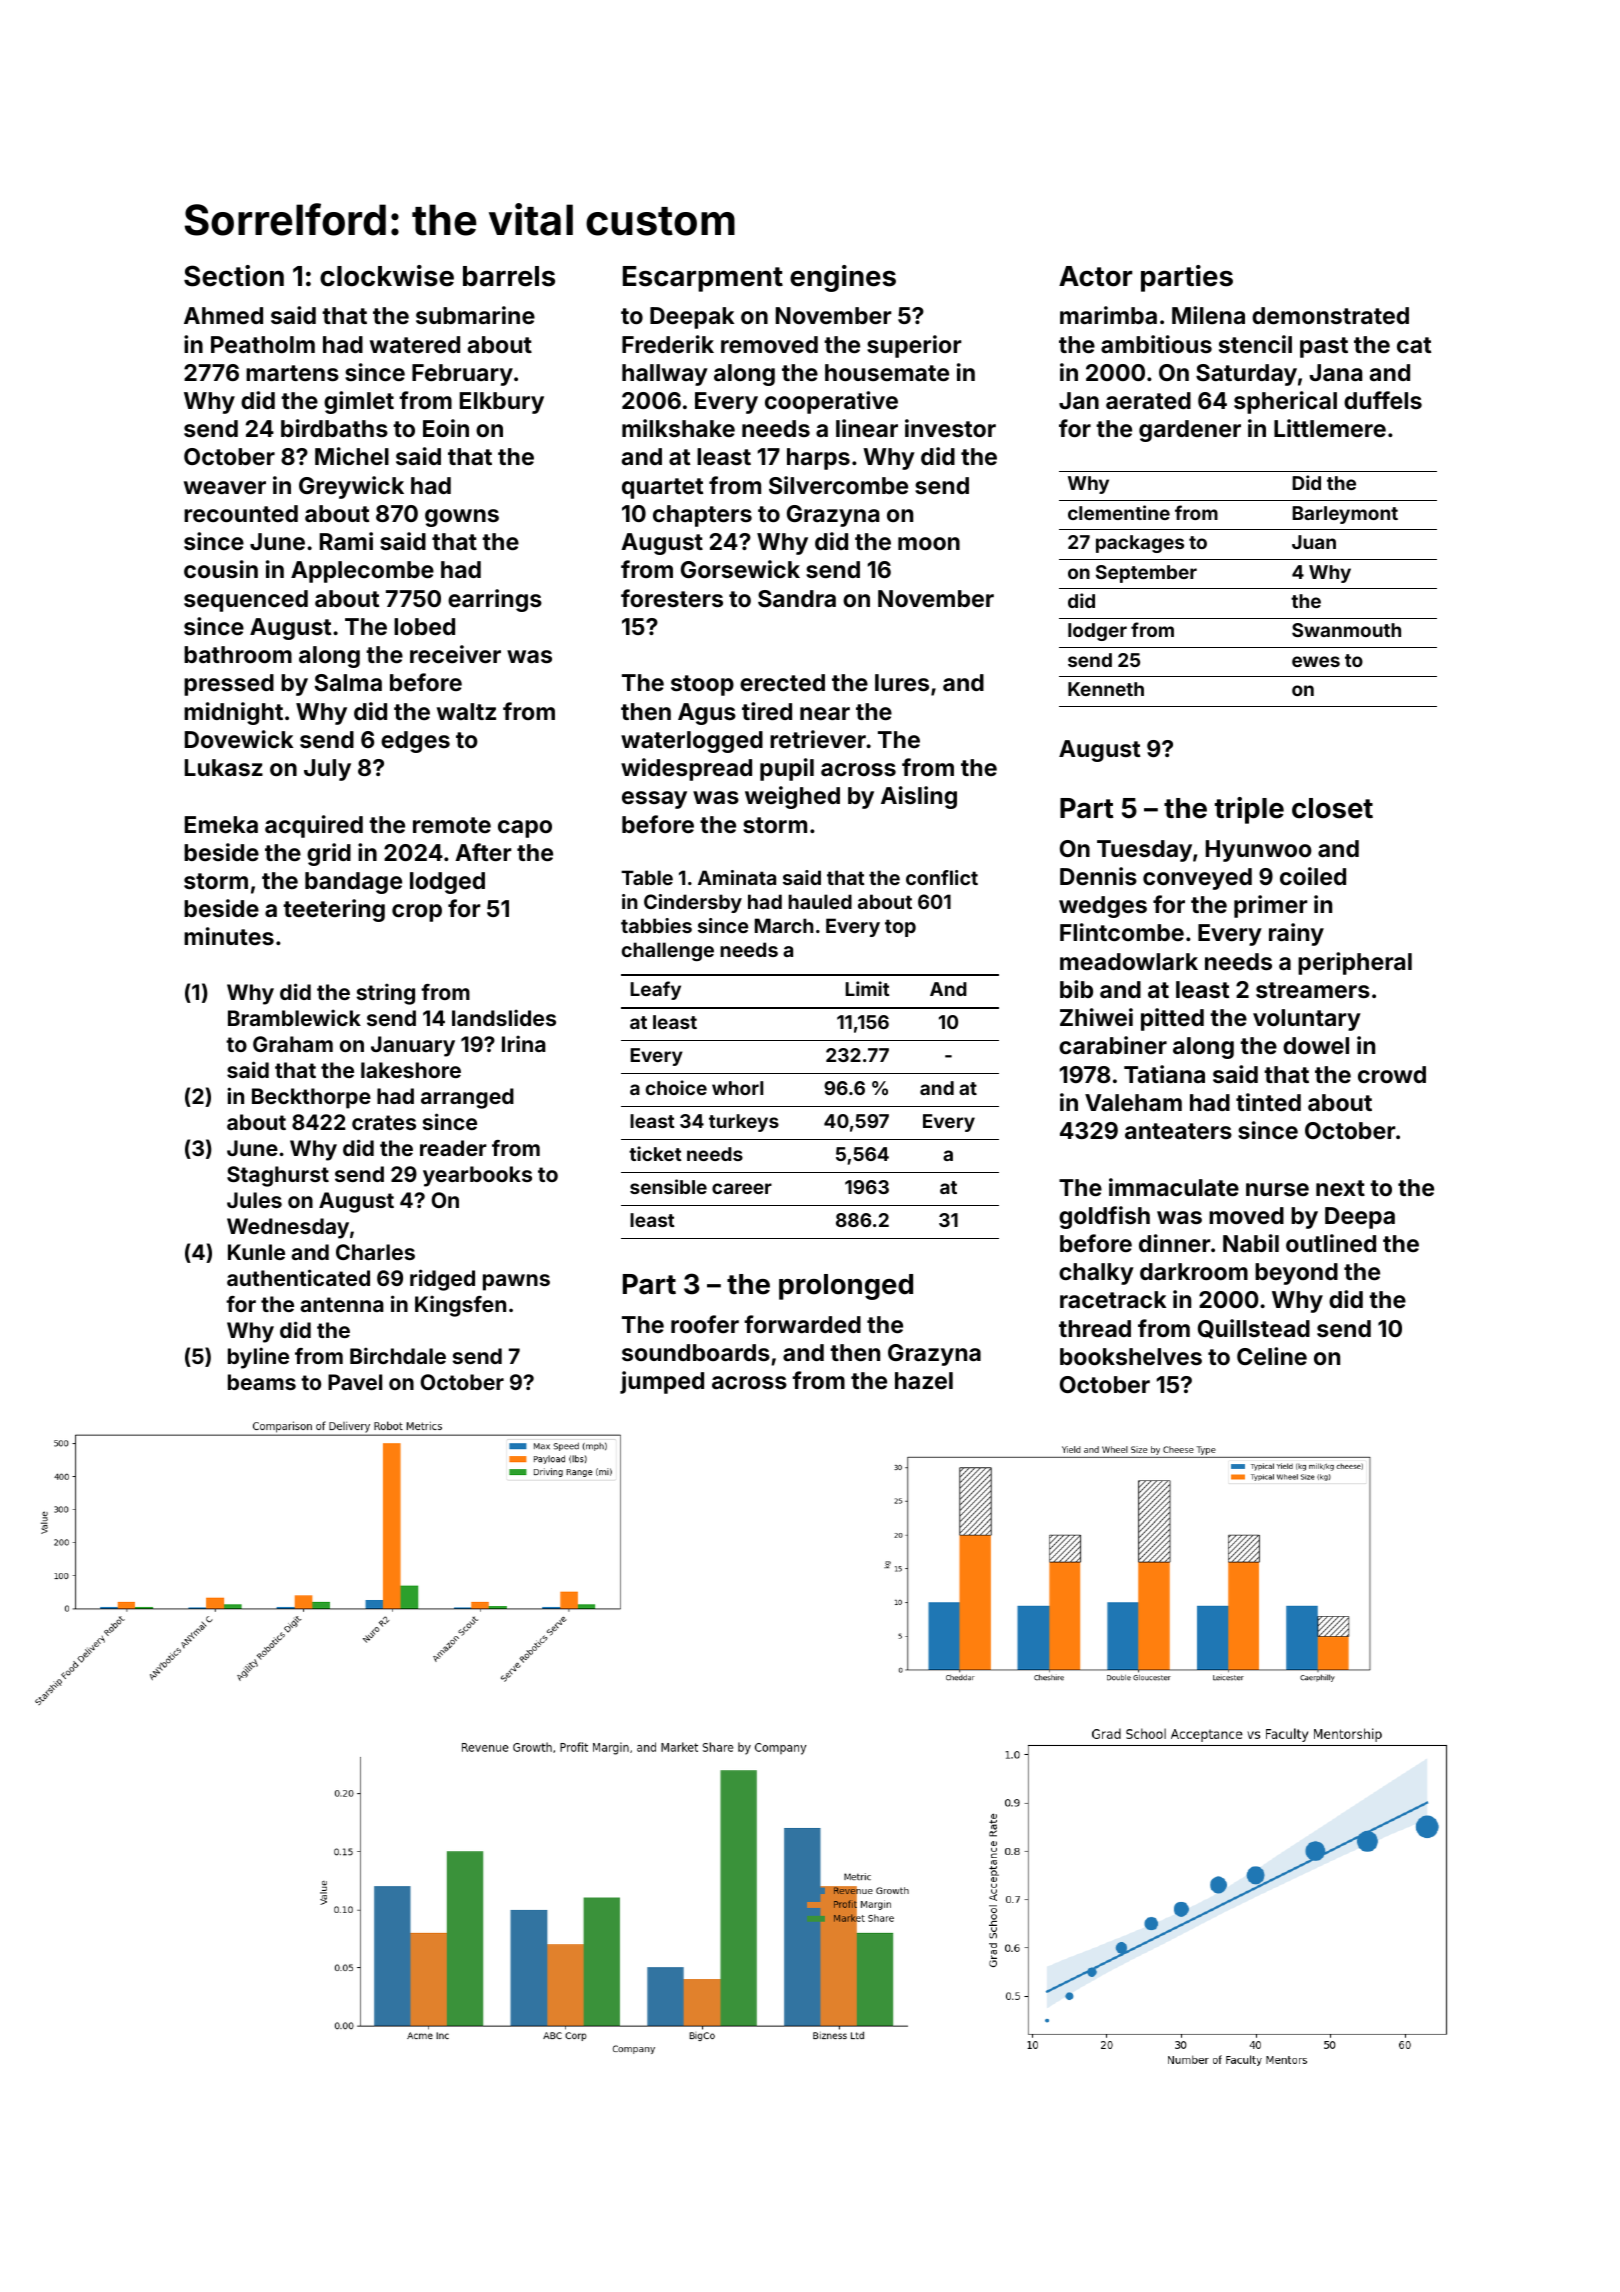 The image size is (1620, 2292). I want to click on pressed, so click(229, 685).
